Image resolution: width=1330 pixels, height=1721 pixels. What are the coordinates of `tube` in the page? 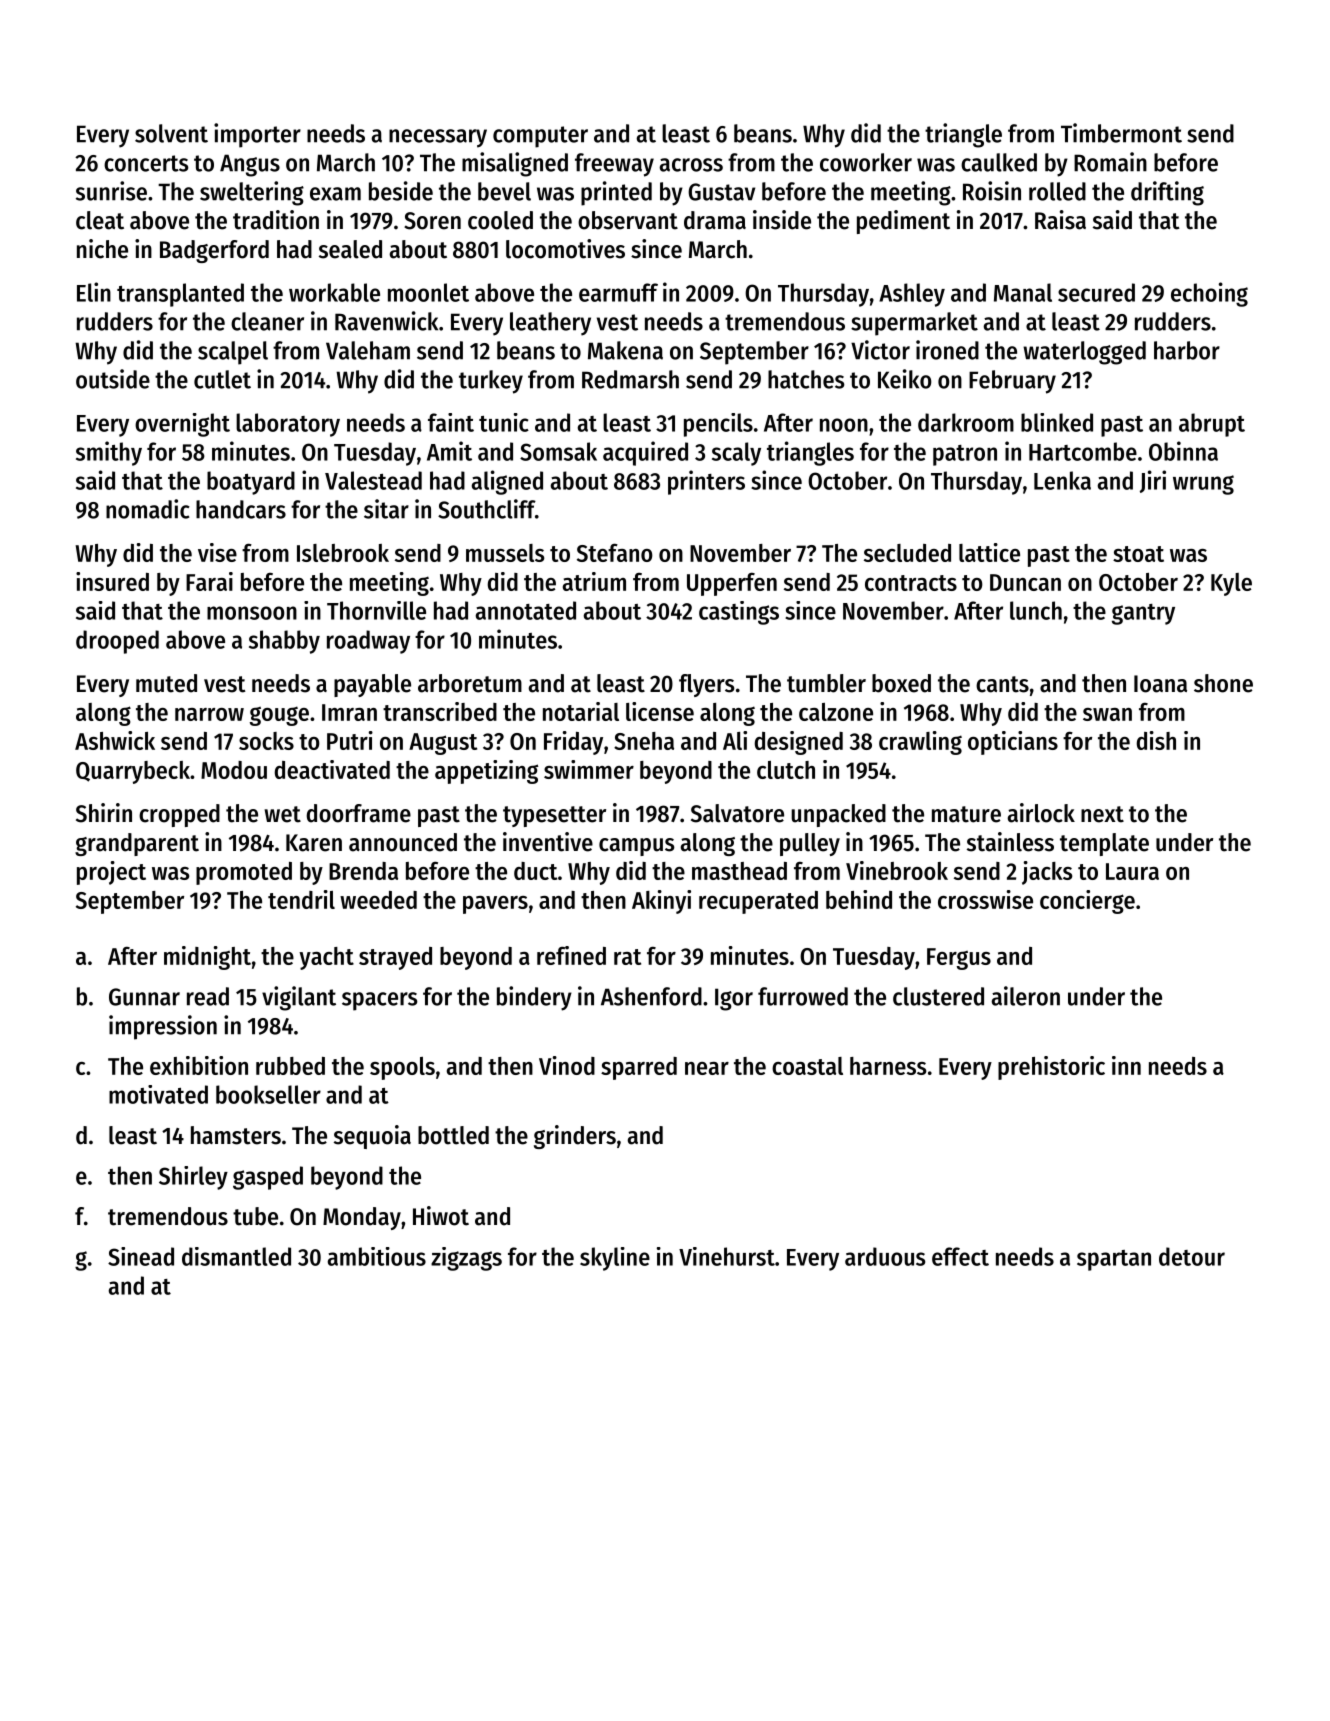 It's located at (255, 1216).
